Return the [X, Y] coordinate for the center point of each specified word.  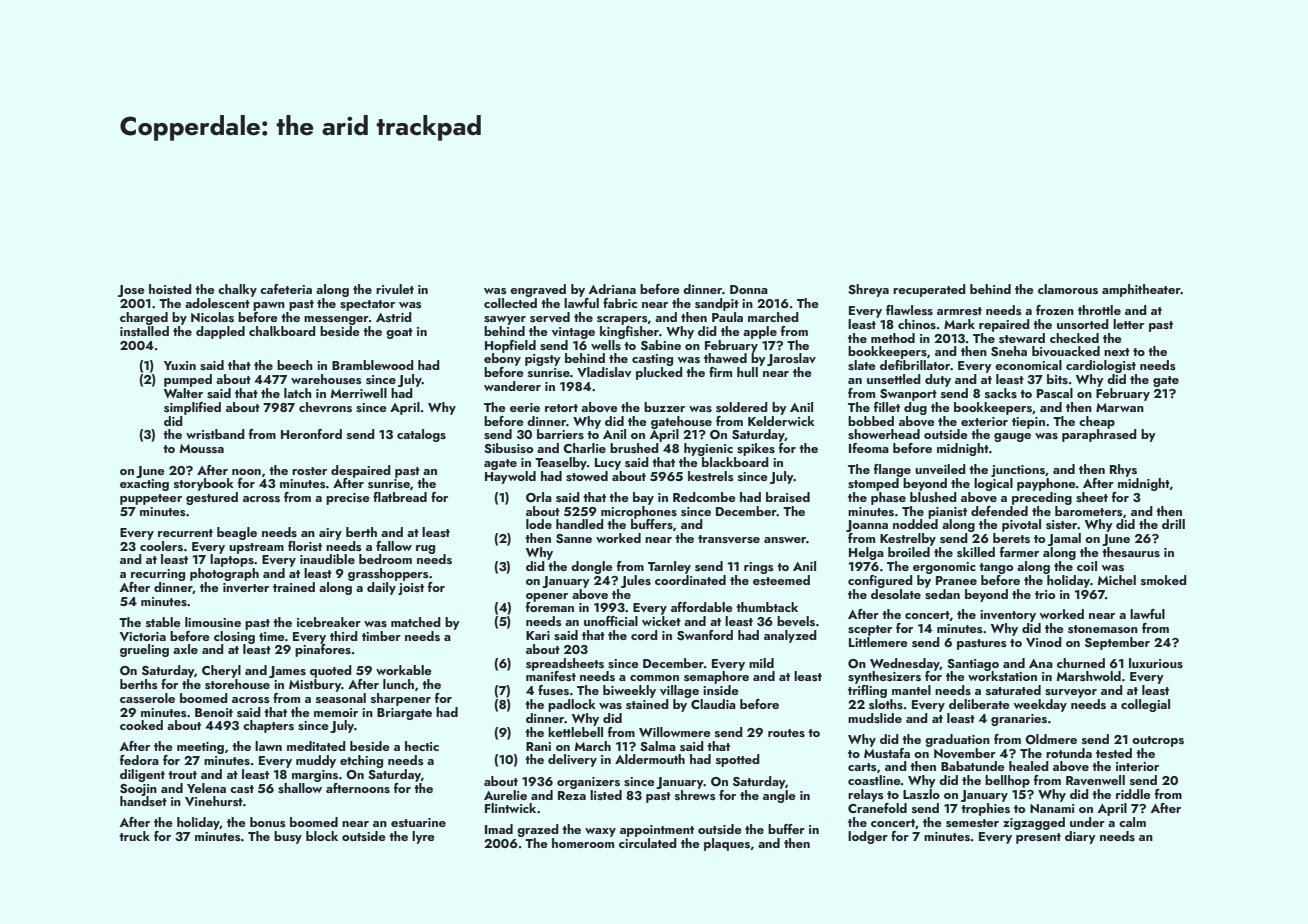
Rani [538, 746]
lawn [268, 746]
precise [348, 499]
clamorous [1068, 289]
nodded [915, 524]
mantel [911, 690]
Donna [749, 289]
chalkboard [282, 331]
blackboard [735, 462]
